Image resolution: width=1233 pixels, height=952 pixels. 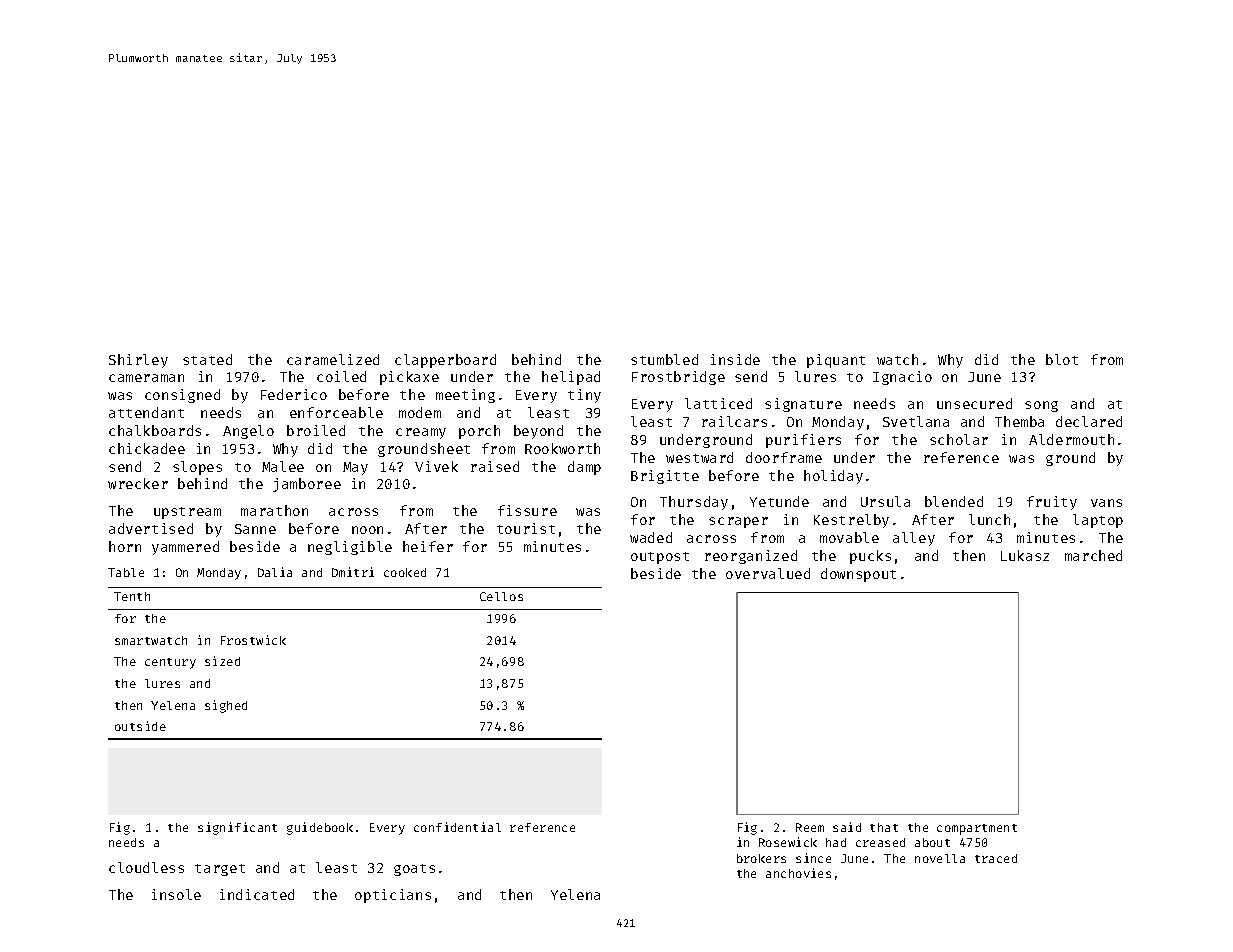 What do you see at coordinates (884, 827) in the document?
I see `that` at bounding box center [884, 827].
